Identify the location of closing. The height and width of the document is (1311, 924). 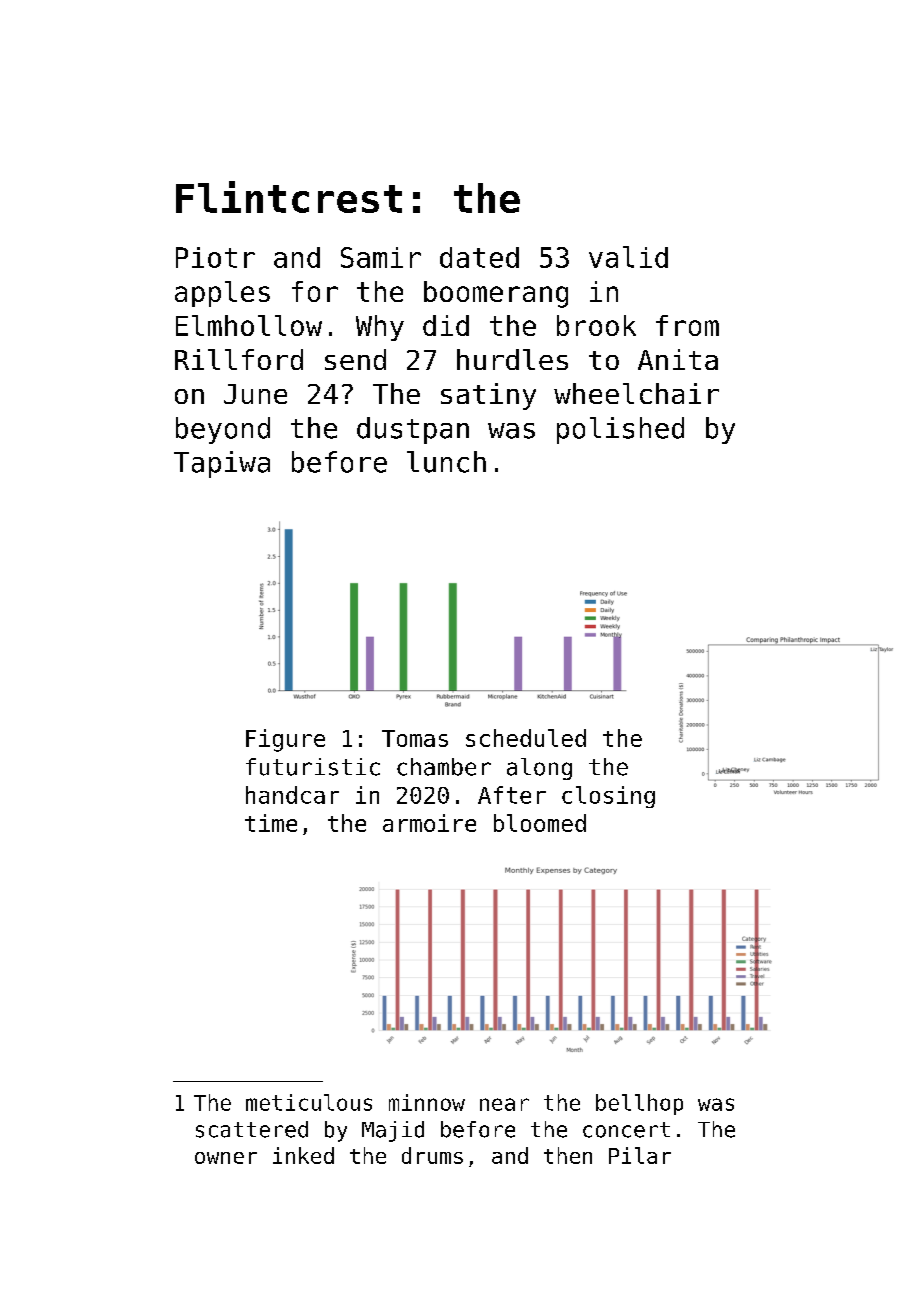
(608, 797).
